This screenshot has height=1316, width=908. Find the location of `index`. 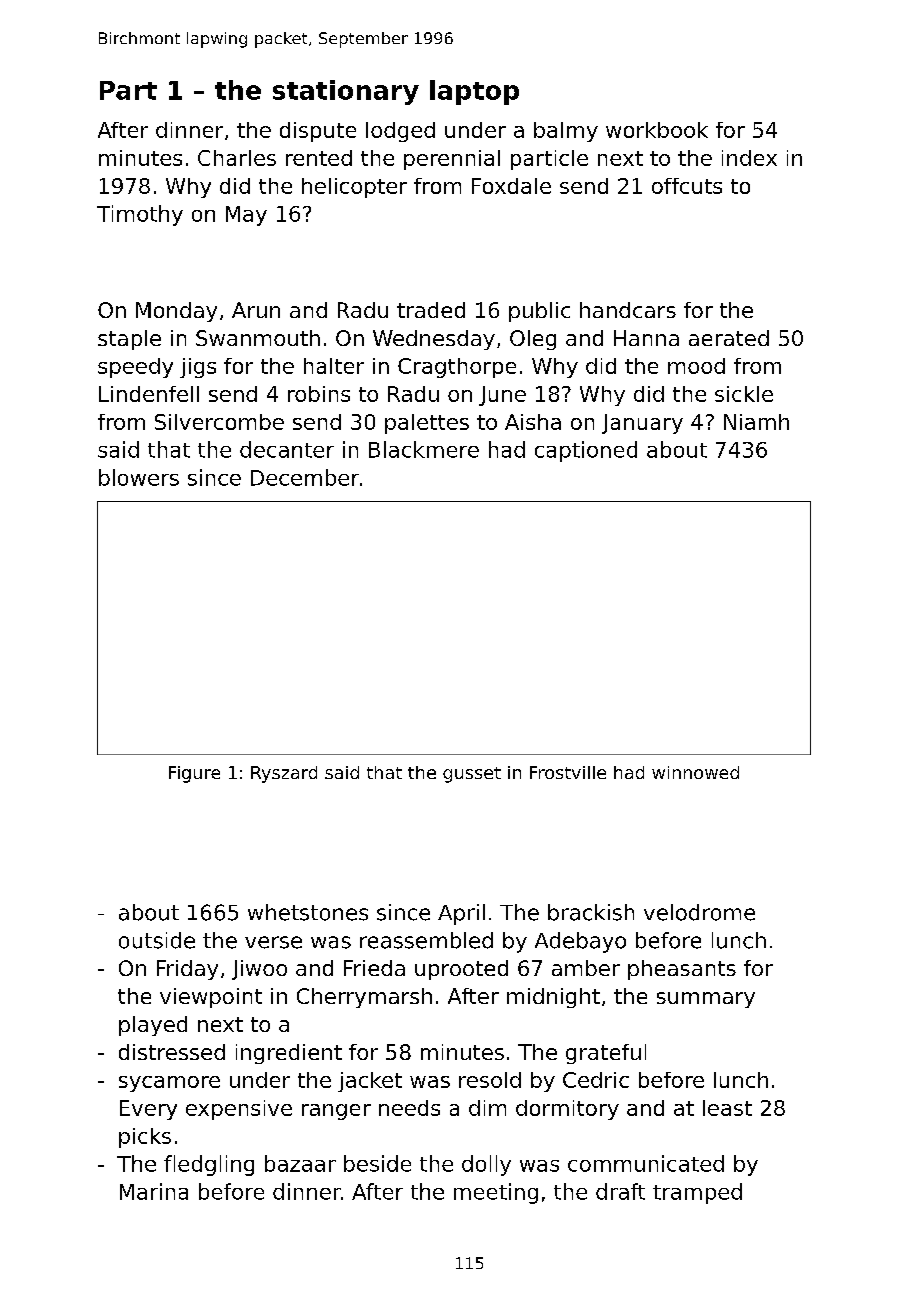

index is located at coordinates (749, 158).
